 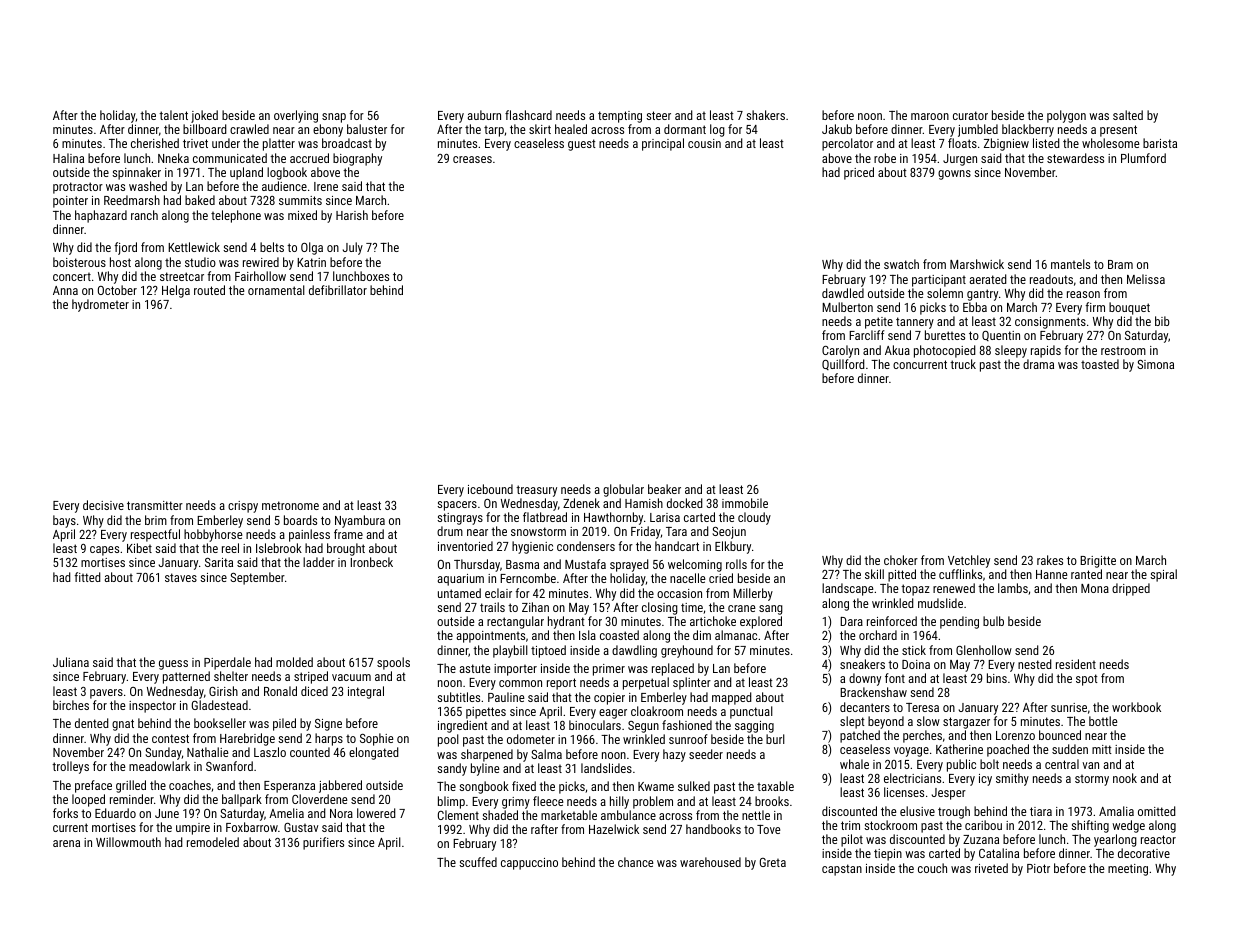 What do you see at coordinates (173, 115) in the document?
I see `talent` at bounding box center [173, 115].
